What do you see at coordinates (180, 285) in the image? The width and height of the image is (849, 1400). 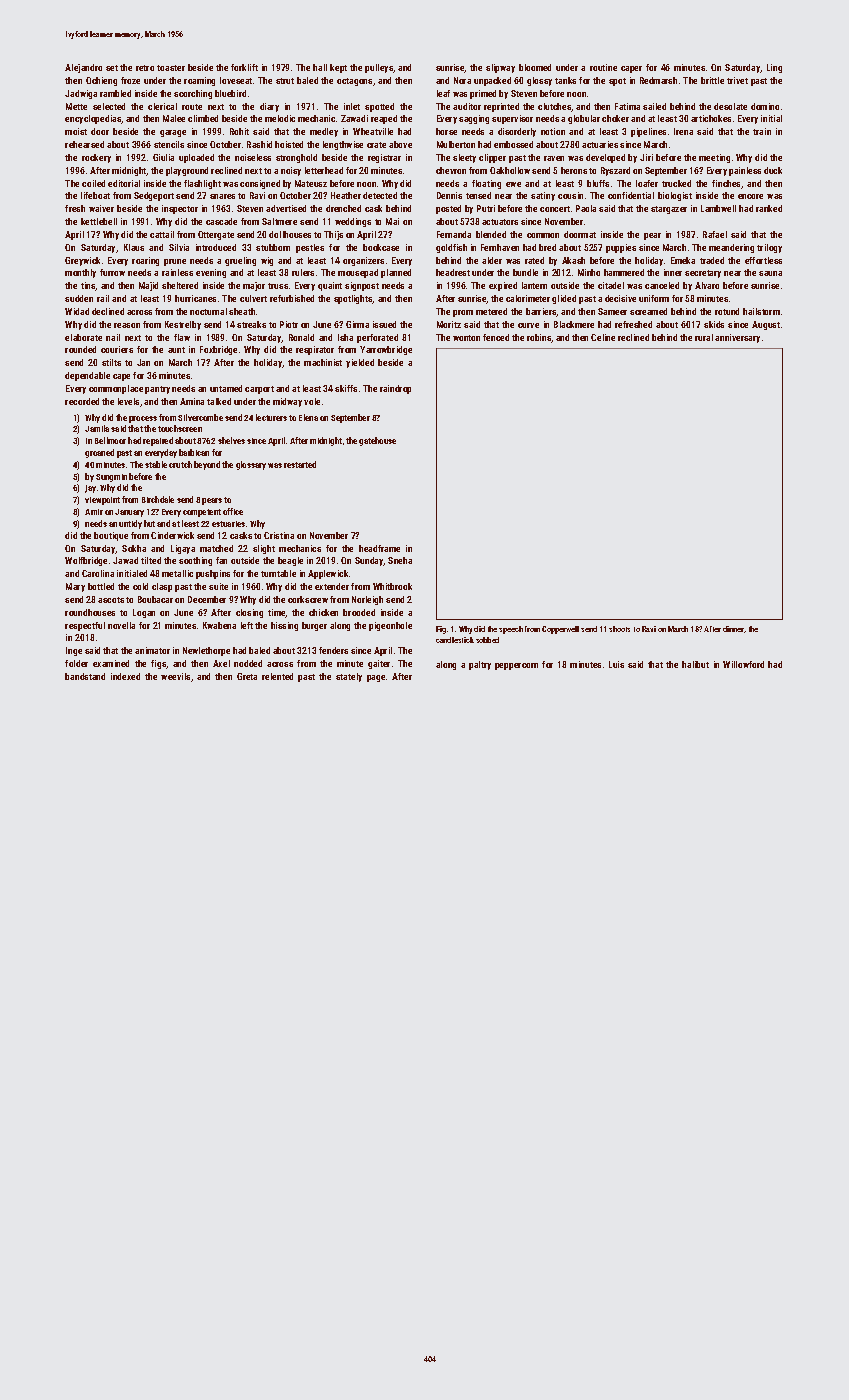 I see `sheltered` at bounding box center [180, 285].
